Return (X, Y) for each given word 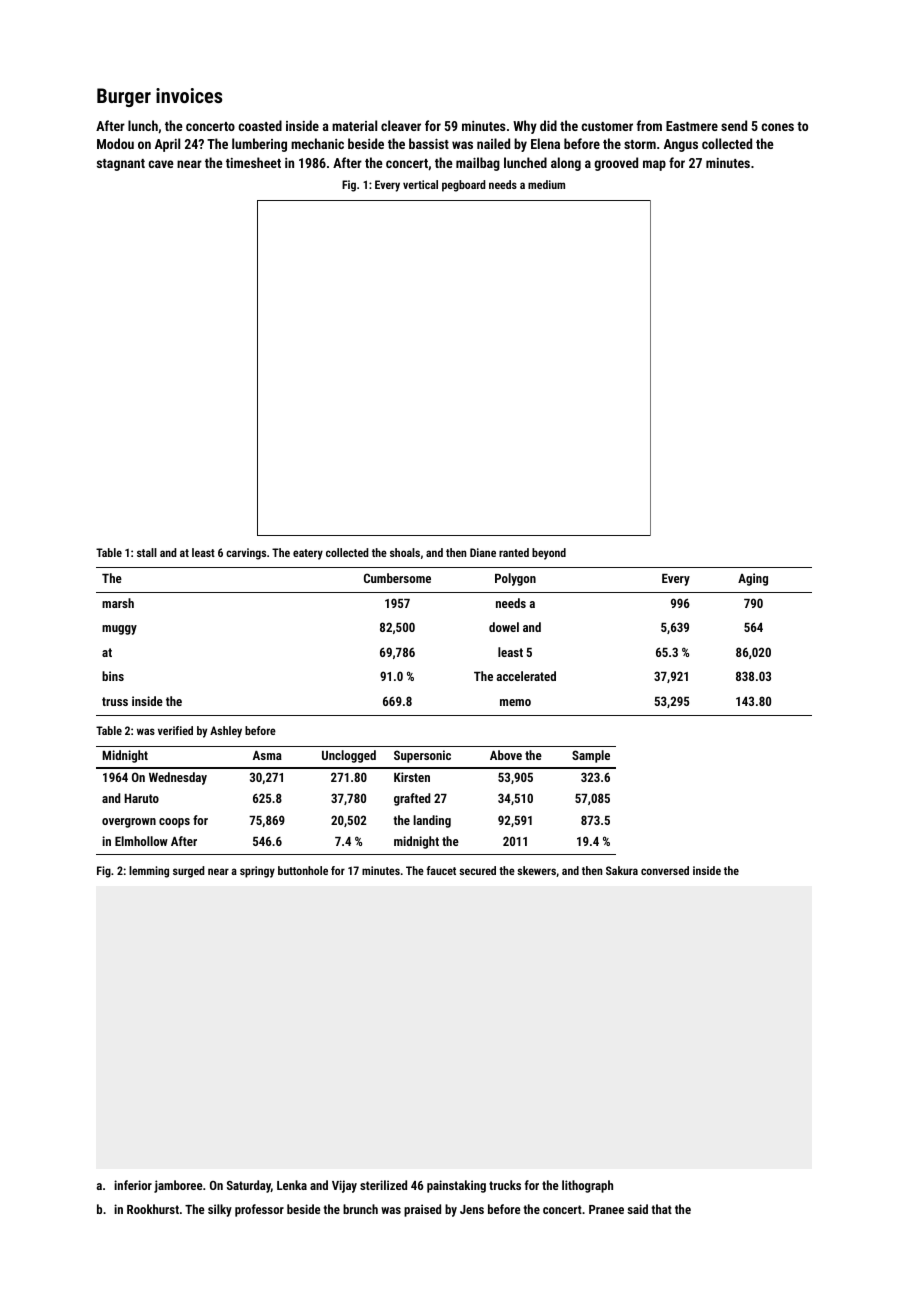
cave (161, 164)
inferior (133, 1185)
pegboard (464, 186)
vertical (420, 184)
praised (422, 1210)
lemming (149, 872)
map (654, 165)
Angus (681, 145)
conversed (665, 870)
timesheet (253, 162)
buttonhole (303, 870)
